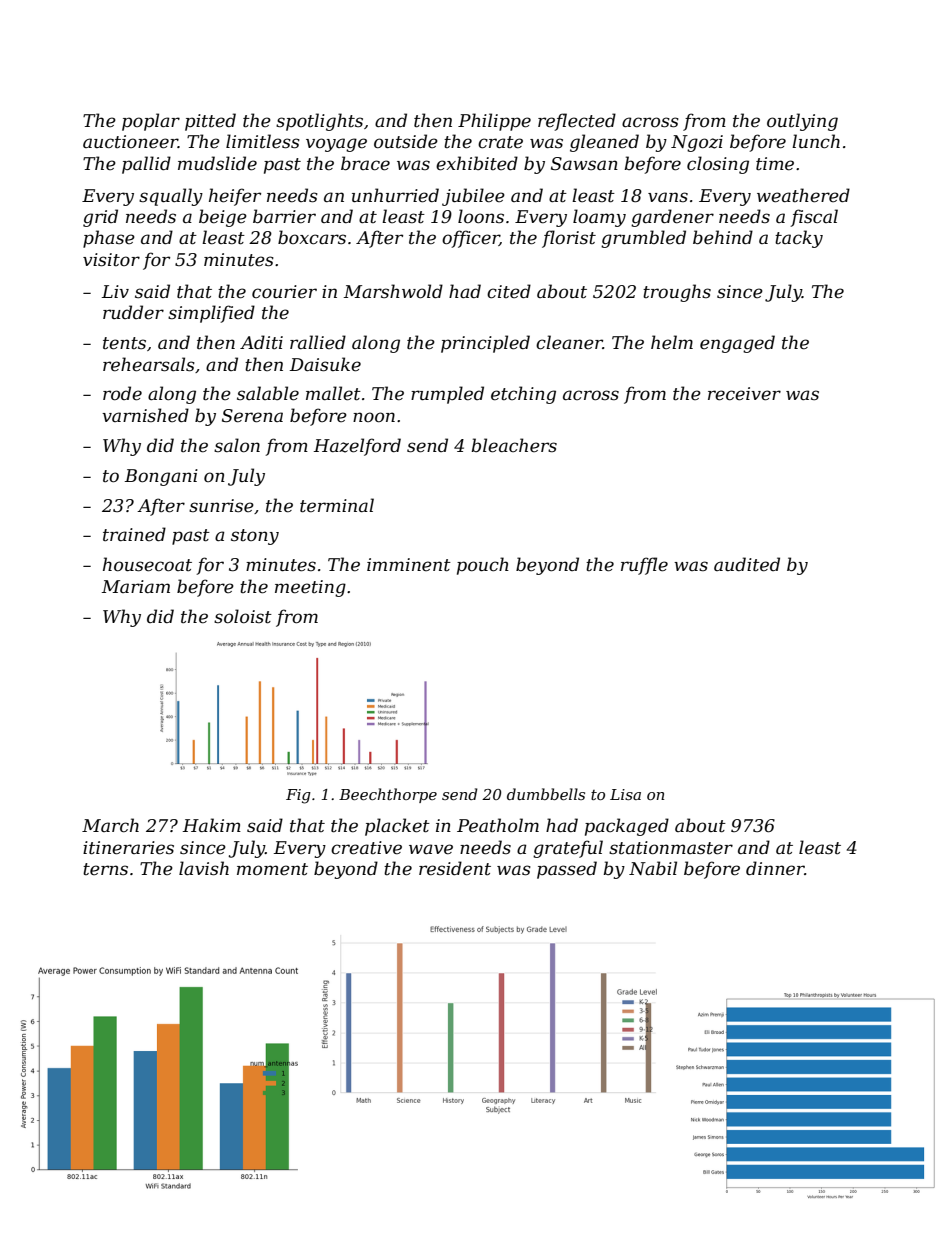  I want to click on spotlights, so click(319, 122).
